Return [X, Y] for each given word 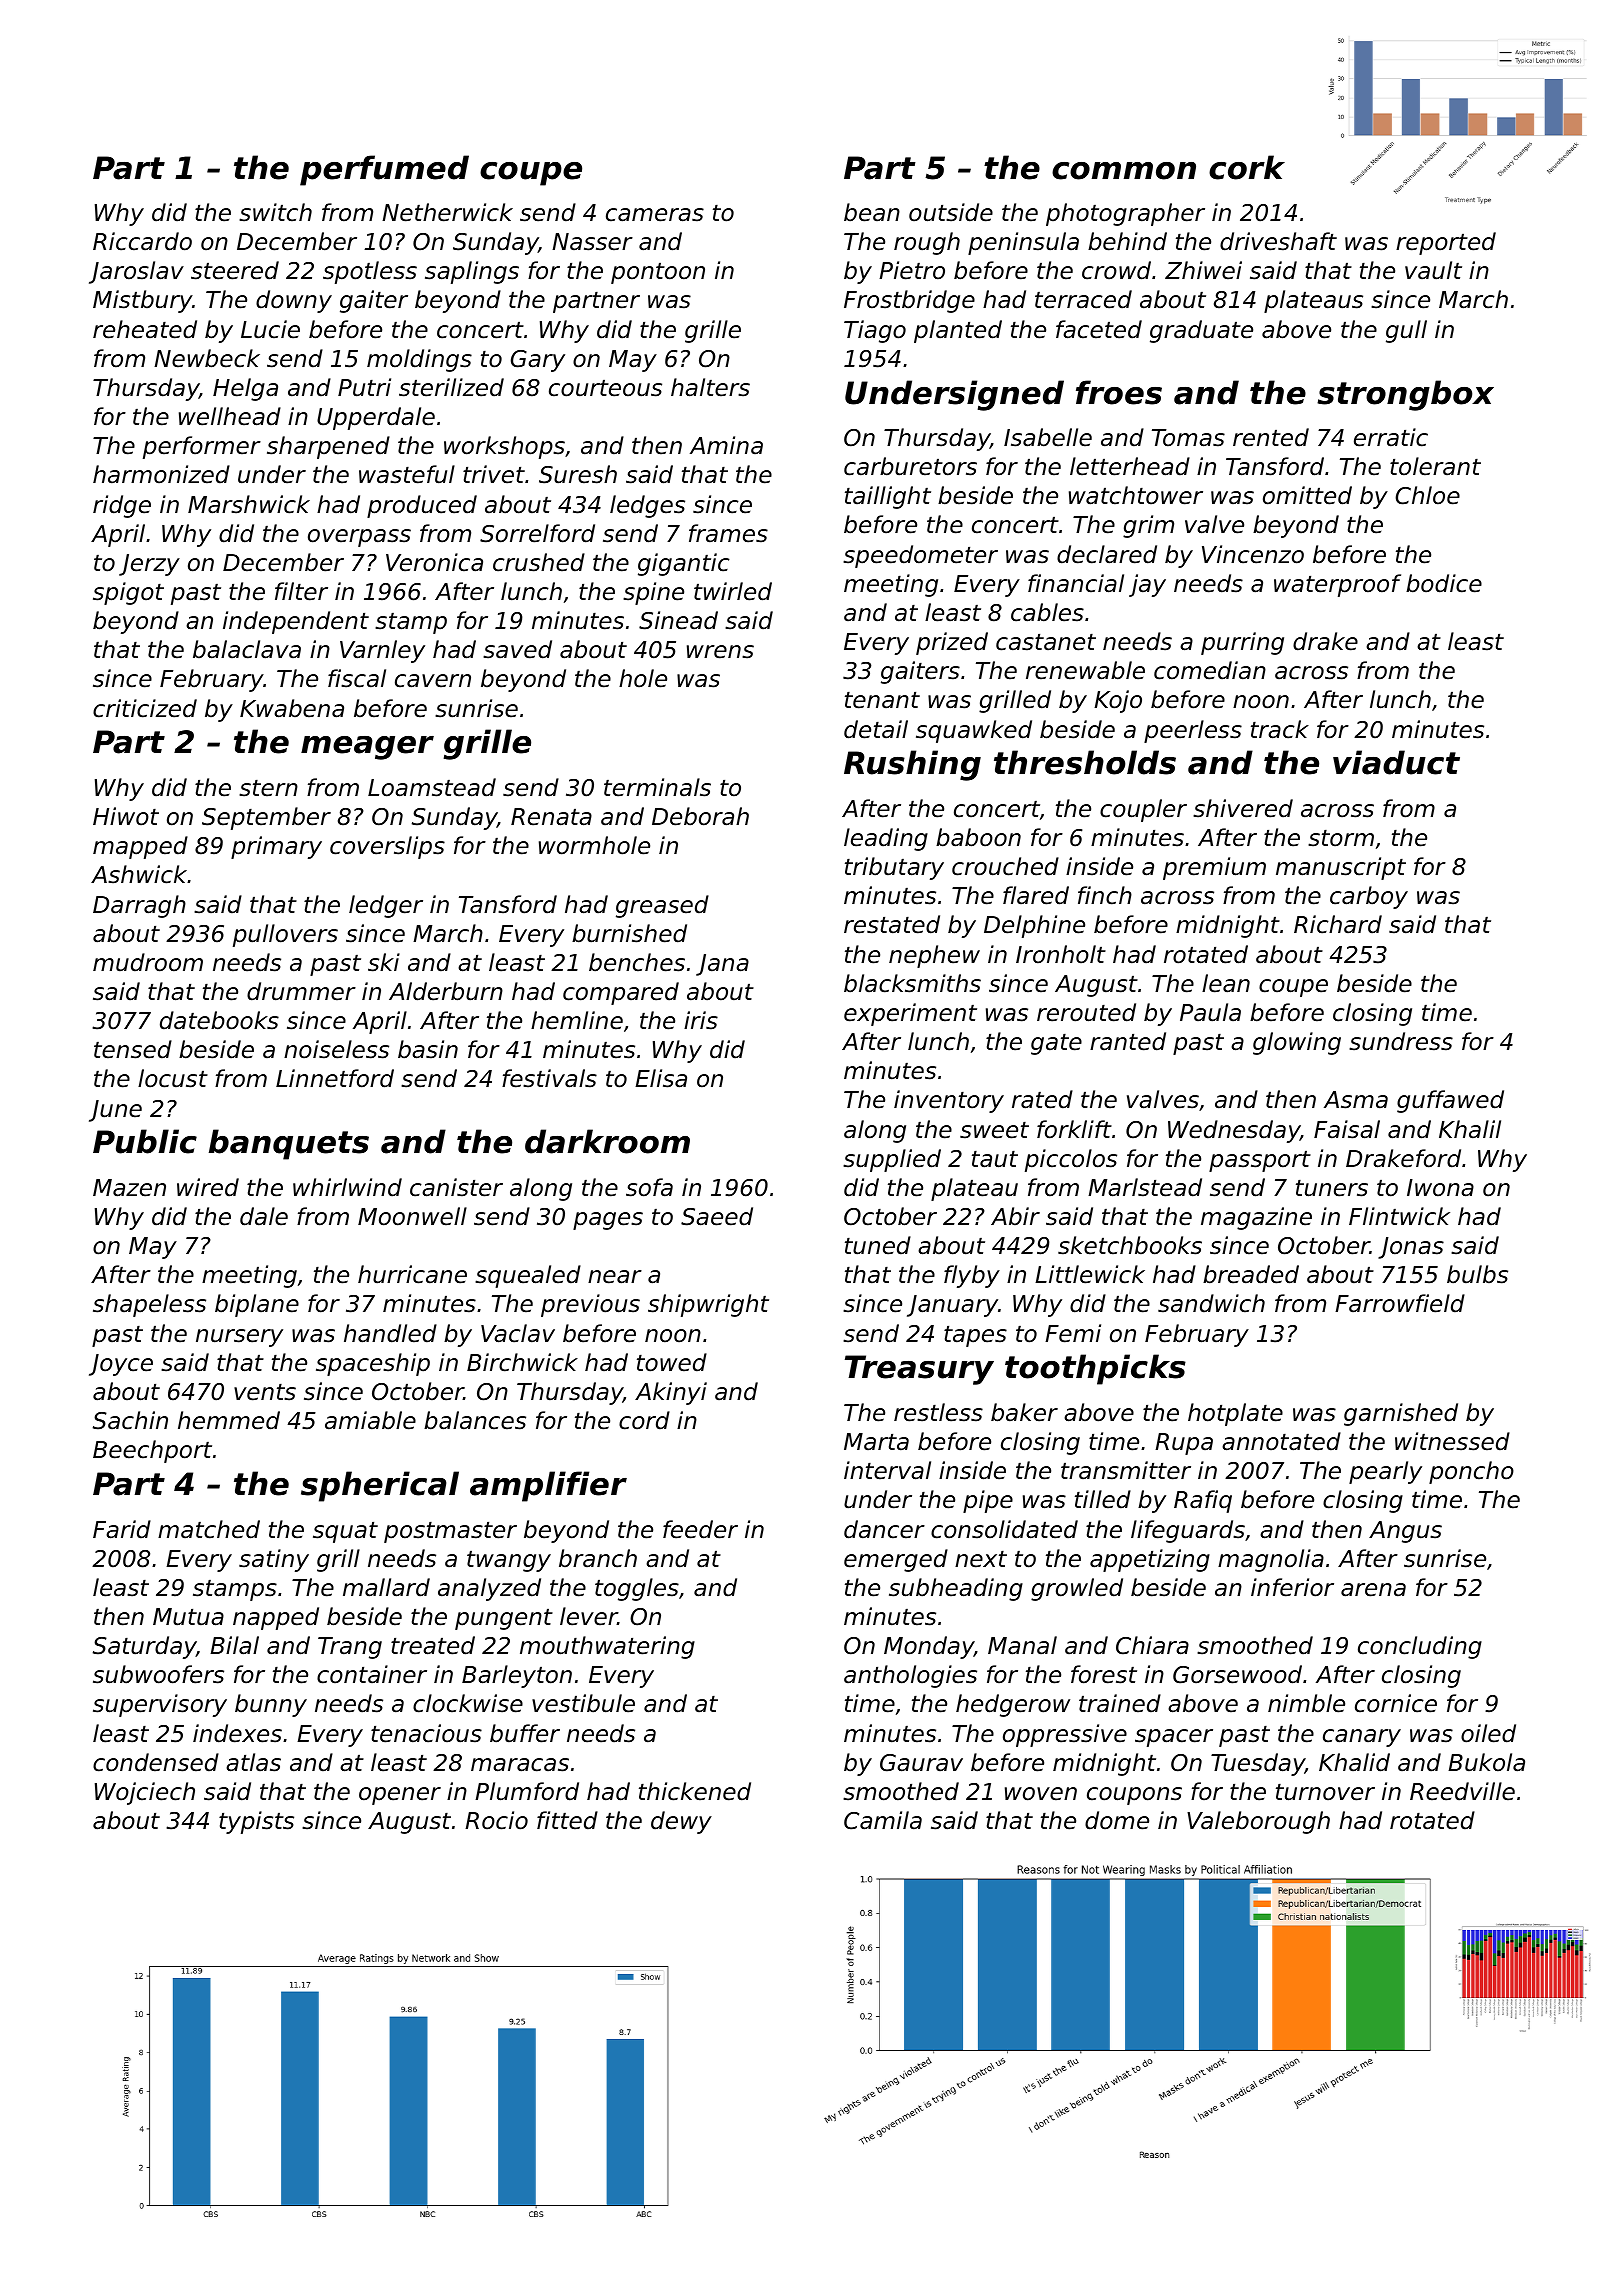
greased [662, 906]
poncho [1471, 1472]
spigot [128, 593]
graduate [1201, 331]
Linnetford [335, 1078]
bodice [1444, 583]
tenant [882, 700]
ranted [1128, 1041]
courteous [605, 388]
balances [475, 1420]
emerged [896, 1560]
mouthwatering [607, 1647]
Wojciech [145, 1793]
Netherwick [447, 212]
